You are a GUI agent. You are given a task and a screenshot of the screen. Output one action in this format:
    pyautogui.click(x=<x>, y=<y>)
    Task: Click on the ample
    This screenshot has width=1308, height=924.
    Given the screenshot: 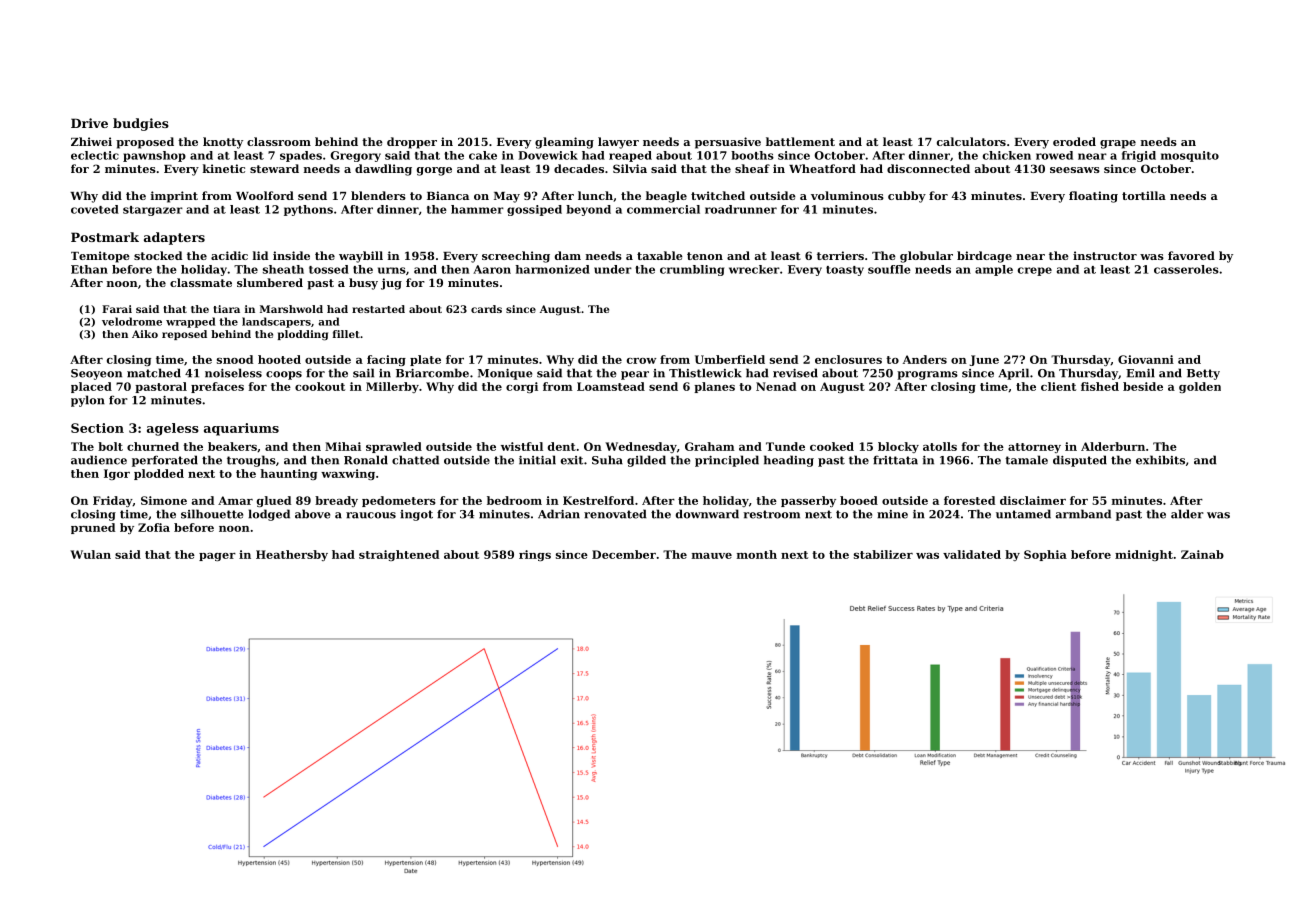 What is the action you would take?
    pyautogui.click(x=994, y=270)
